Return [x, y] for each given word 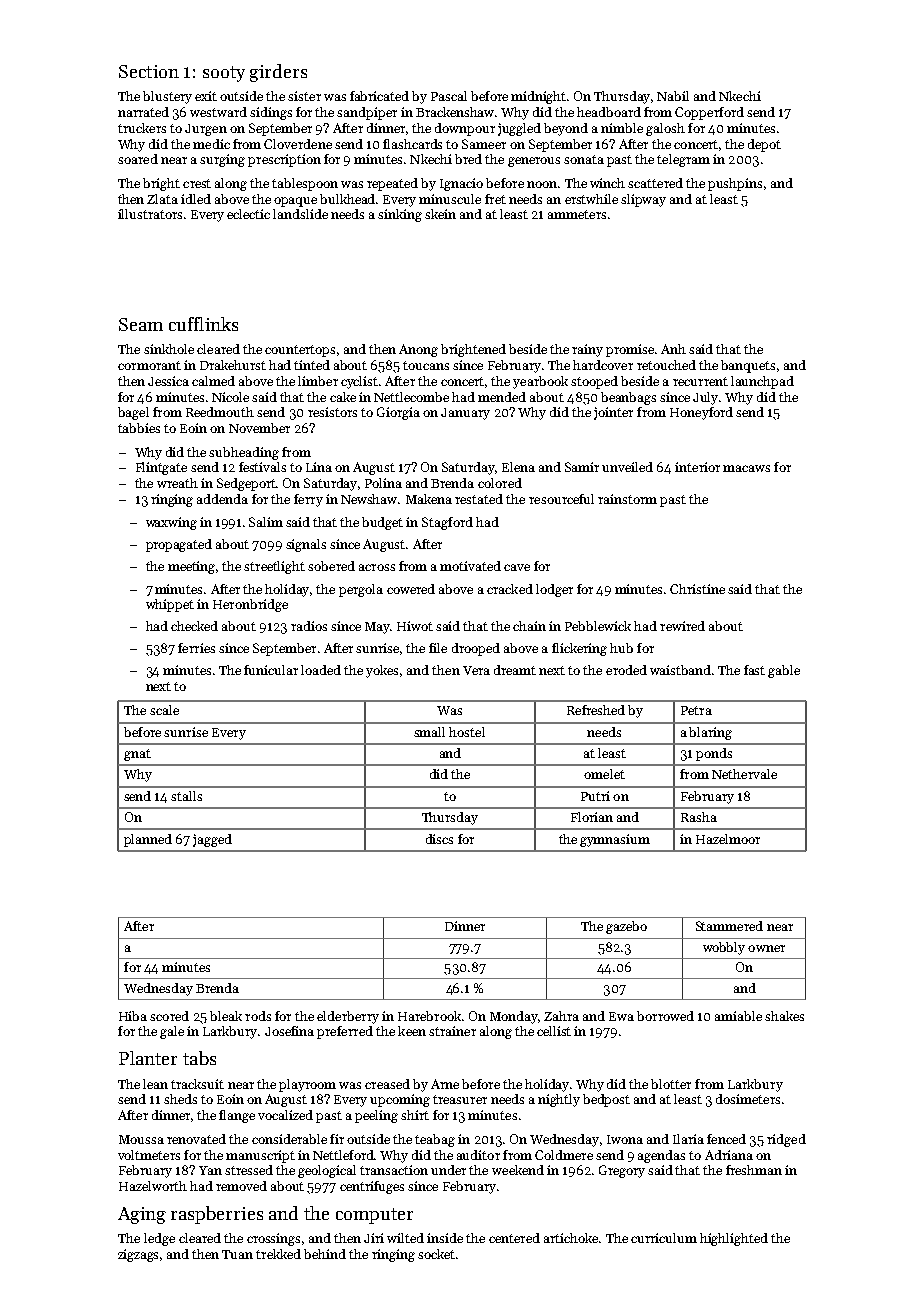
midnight [538, 97]
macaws [746, 468]
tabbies [139, 428]
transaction [394, 1170]
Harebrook [429, 1016]
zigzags [138, 1255]
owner [766, 948]
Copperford [709, 113]
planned [148, 840]
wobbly [724, 948]
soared [138, 159]
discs [439, 839]
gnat [137, 755]
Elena [518, 467]
